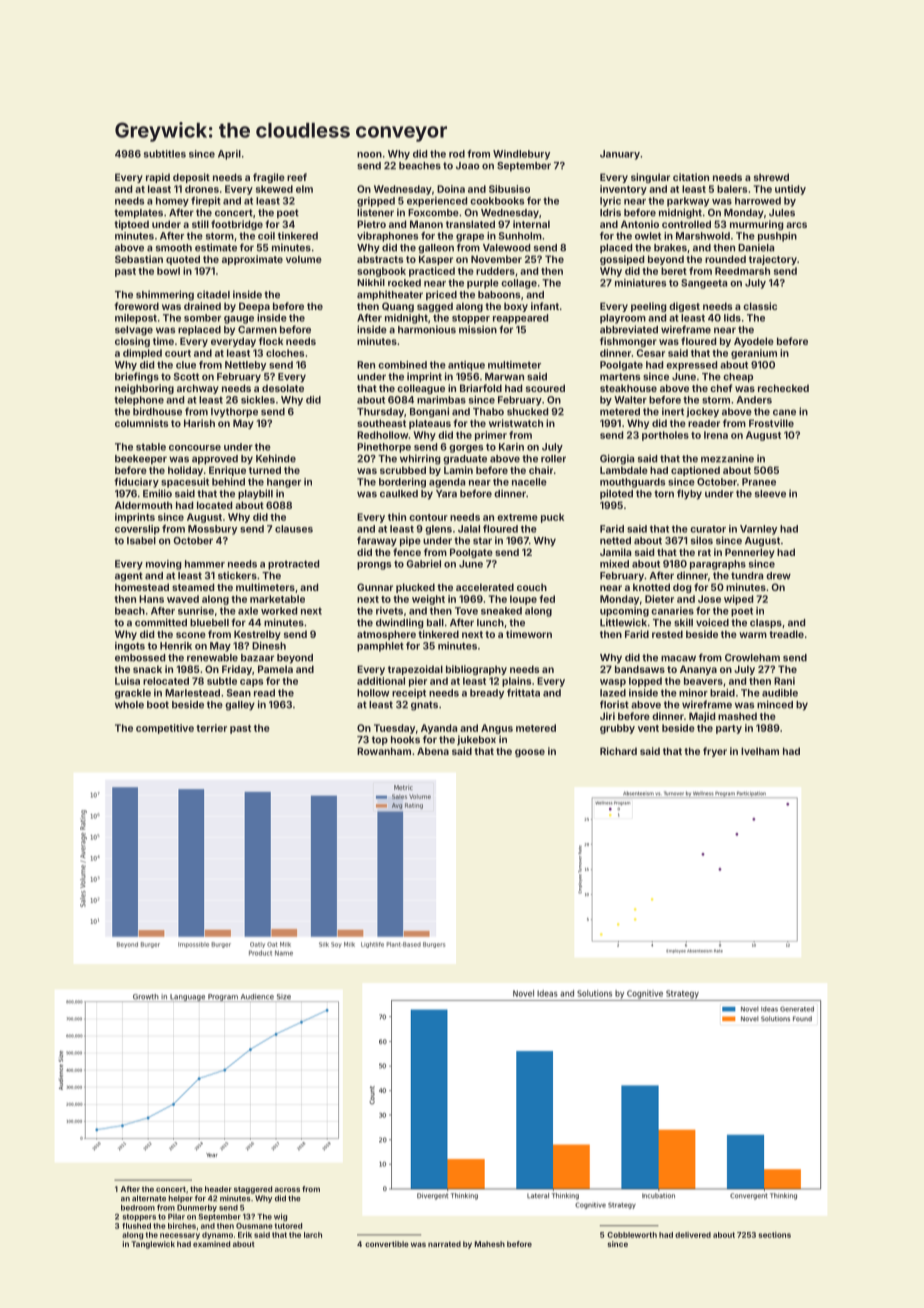 Image resolution: width=924 pixels, height=1308 pixels. What do you see at coordinates (384, 448) in the image?
I see `Pinethorpe` at bounding box center [384, 448].
